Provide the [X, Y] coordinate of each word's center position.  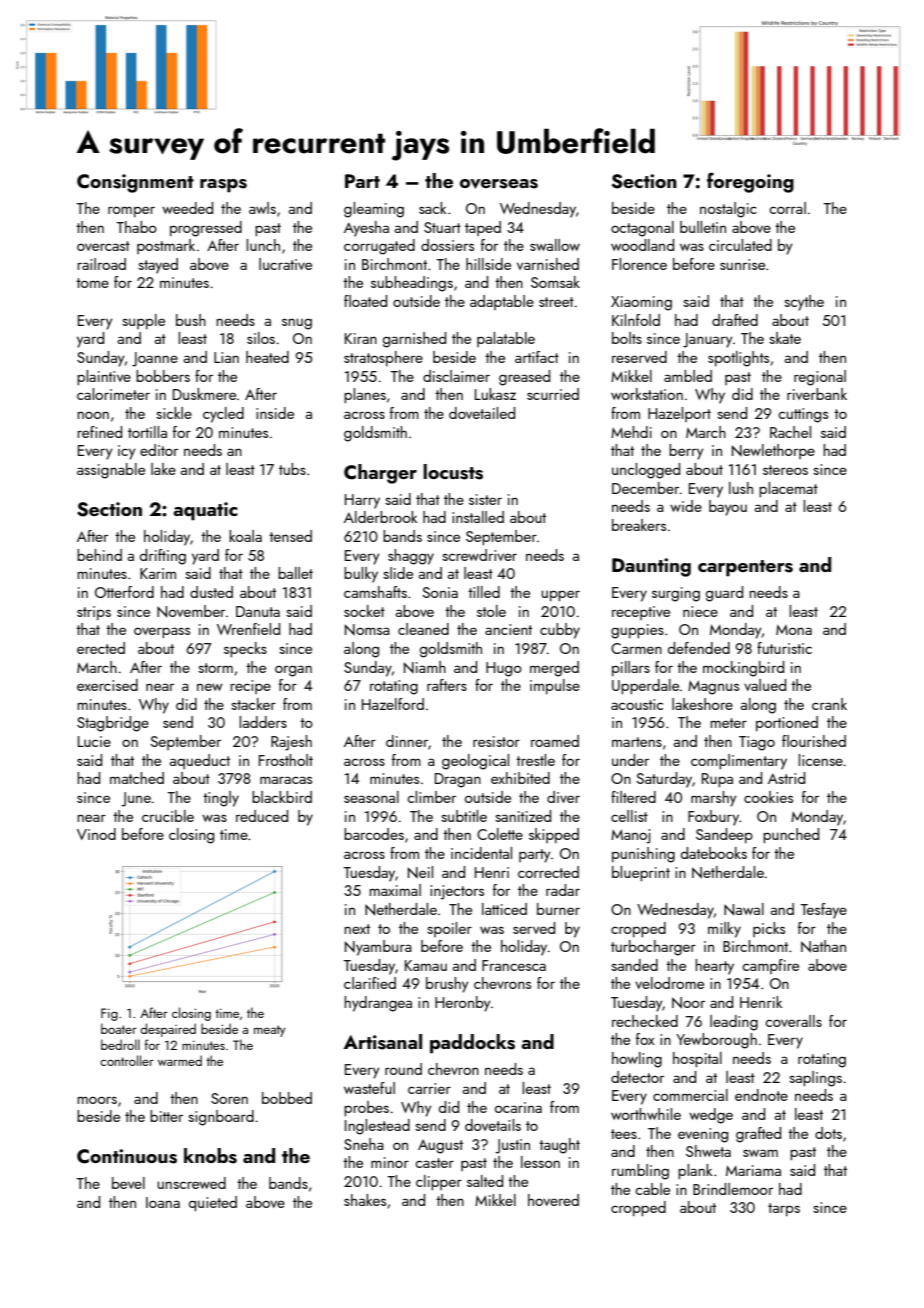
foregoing [750, 182]
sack [432, 208]
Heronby [463, 1004]
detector [637, 1077]
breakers [639, 525]
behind [99, 555]
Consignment [135, 183]
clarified [370, 983]
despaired [168, 1030]
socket [364, 611]
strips [94, 613]
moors [97, 1100]
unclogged [646, 471]
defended [699, 648]
